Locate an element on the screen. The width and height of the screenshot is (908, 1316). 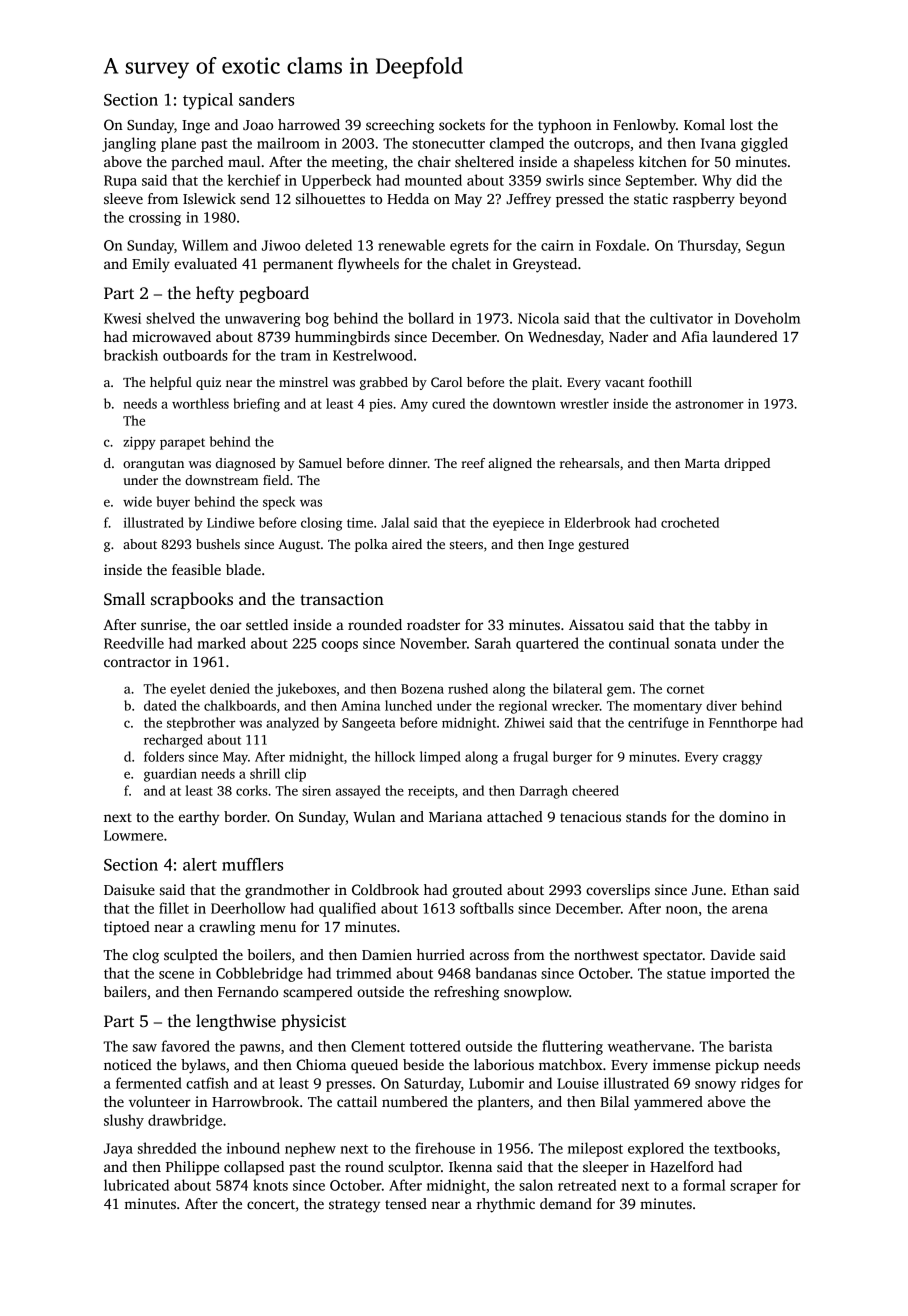
continual is located at coordinates (639, 643).
